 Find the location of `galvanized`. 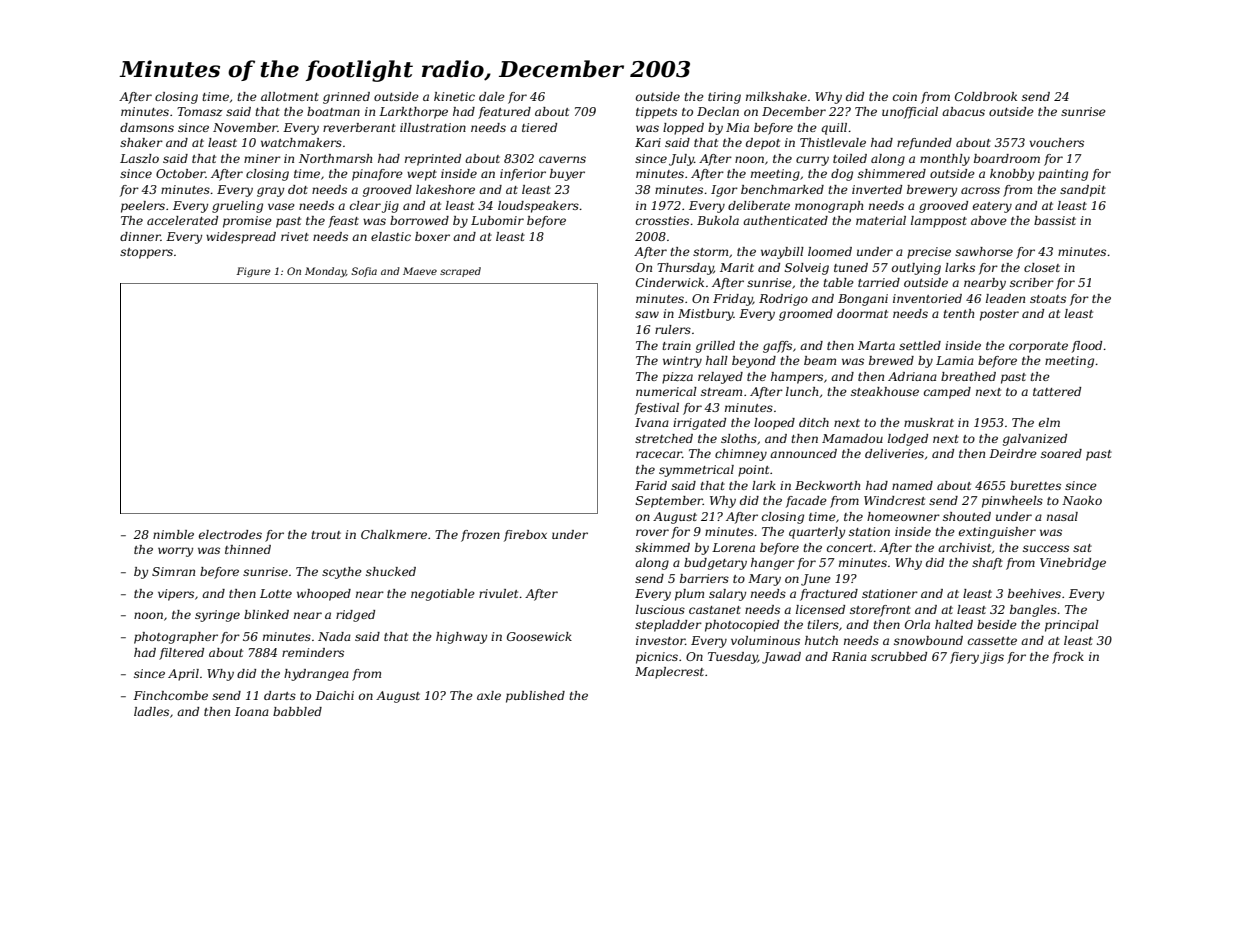

galvanized is located at coordinates (1035, 440).
